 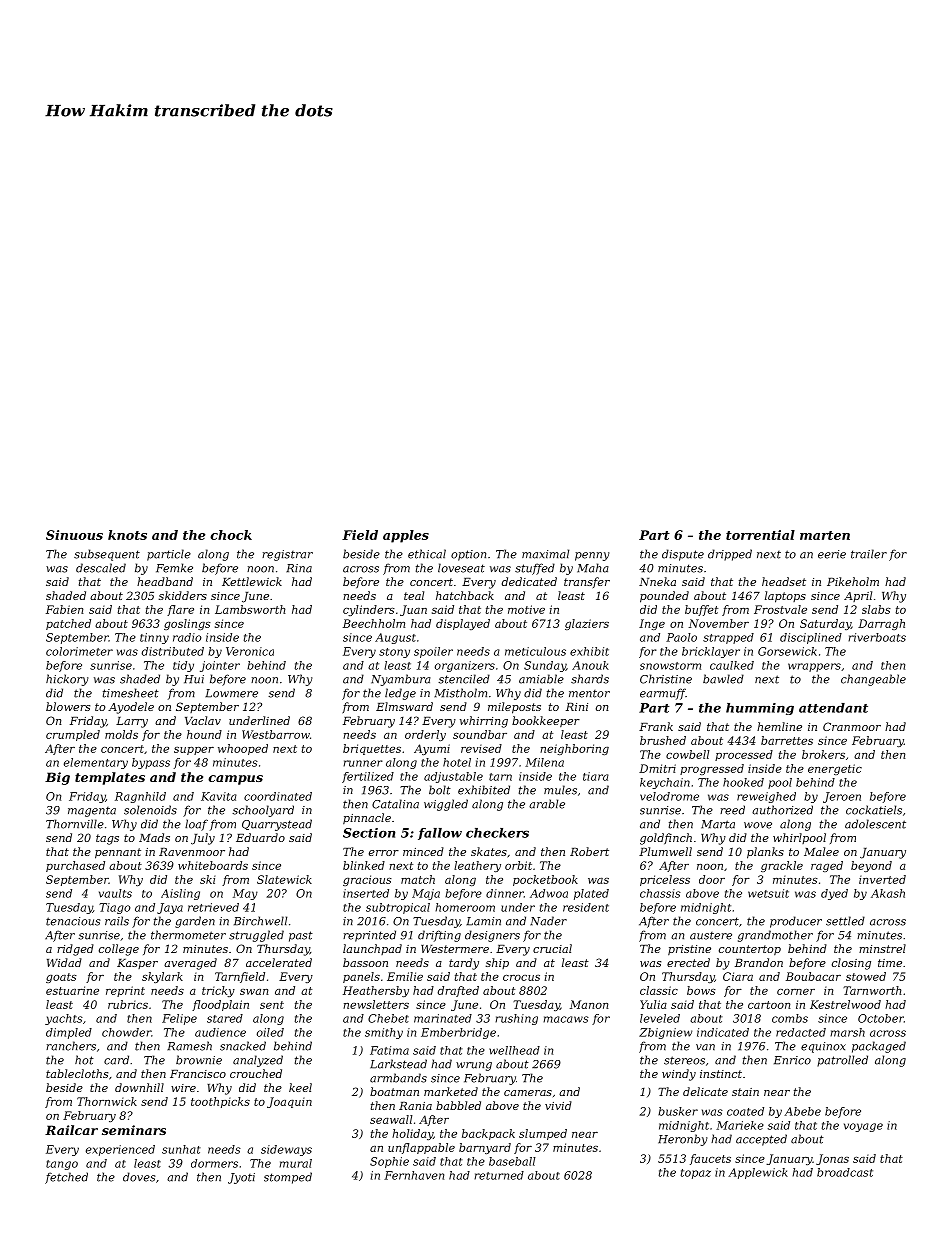 What do you see at coordinates (875, 824) in the image?
I see `adolescent` at bounding box center [875, 824].
